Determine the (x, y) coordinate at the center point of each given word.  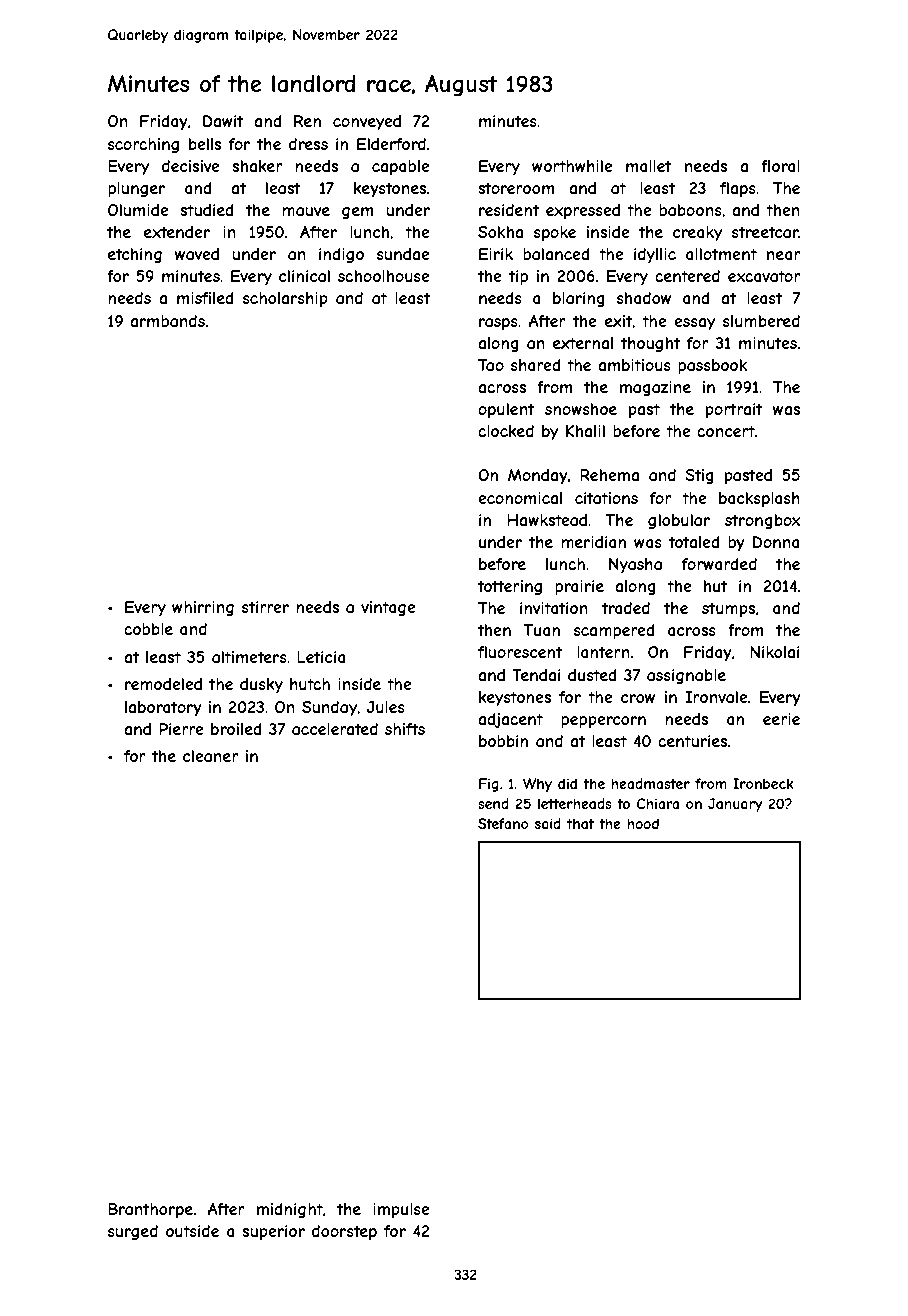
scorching (143, 145)
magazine (655, 388)
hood (643, 823)
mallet (649, 166)
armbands (167, 321)
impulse (401, 1210)
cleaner (211, 756)
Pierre (181, 729)
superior (273, 1232)
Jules (386, 707)
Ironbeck (763, 783)
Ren (307, 121)
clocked (506, 431)
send (493, 803)
